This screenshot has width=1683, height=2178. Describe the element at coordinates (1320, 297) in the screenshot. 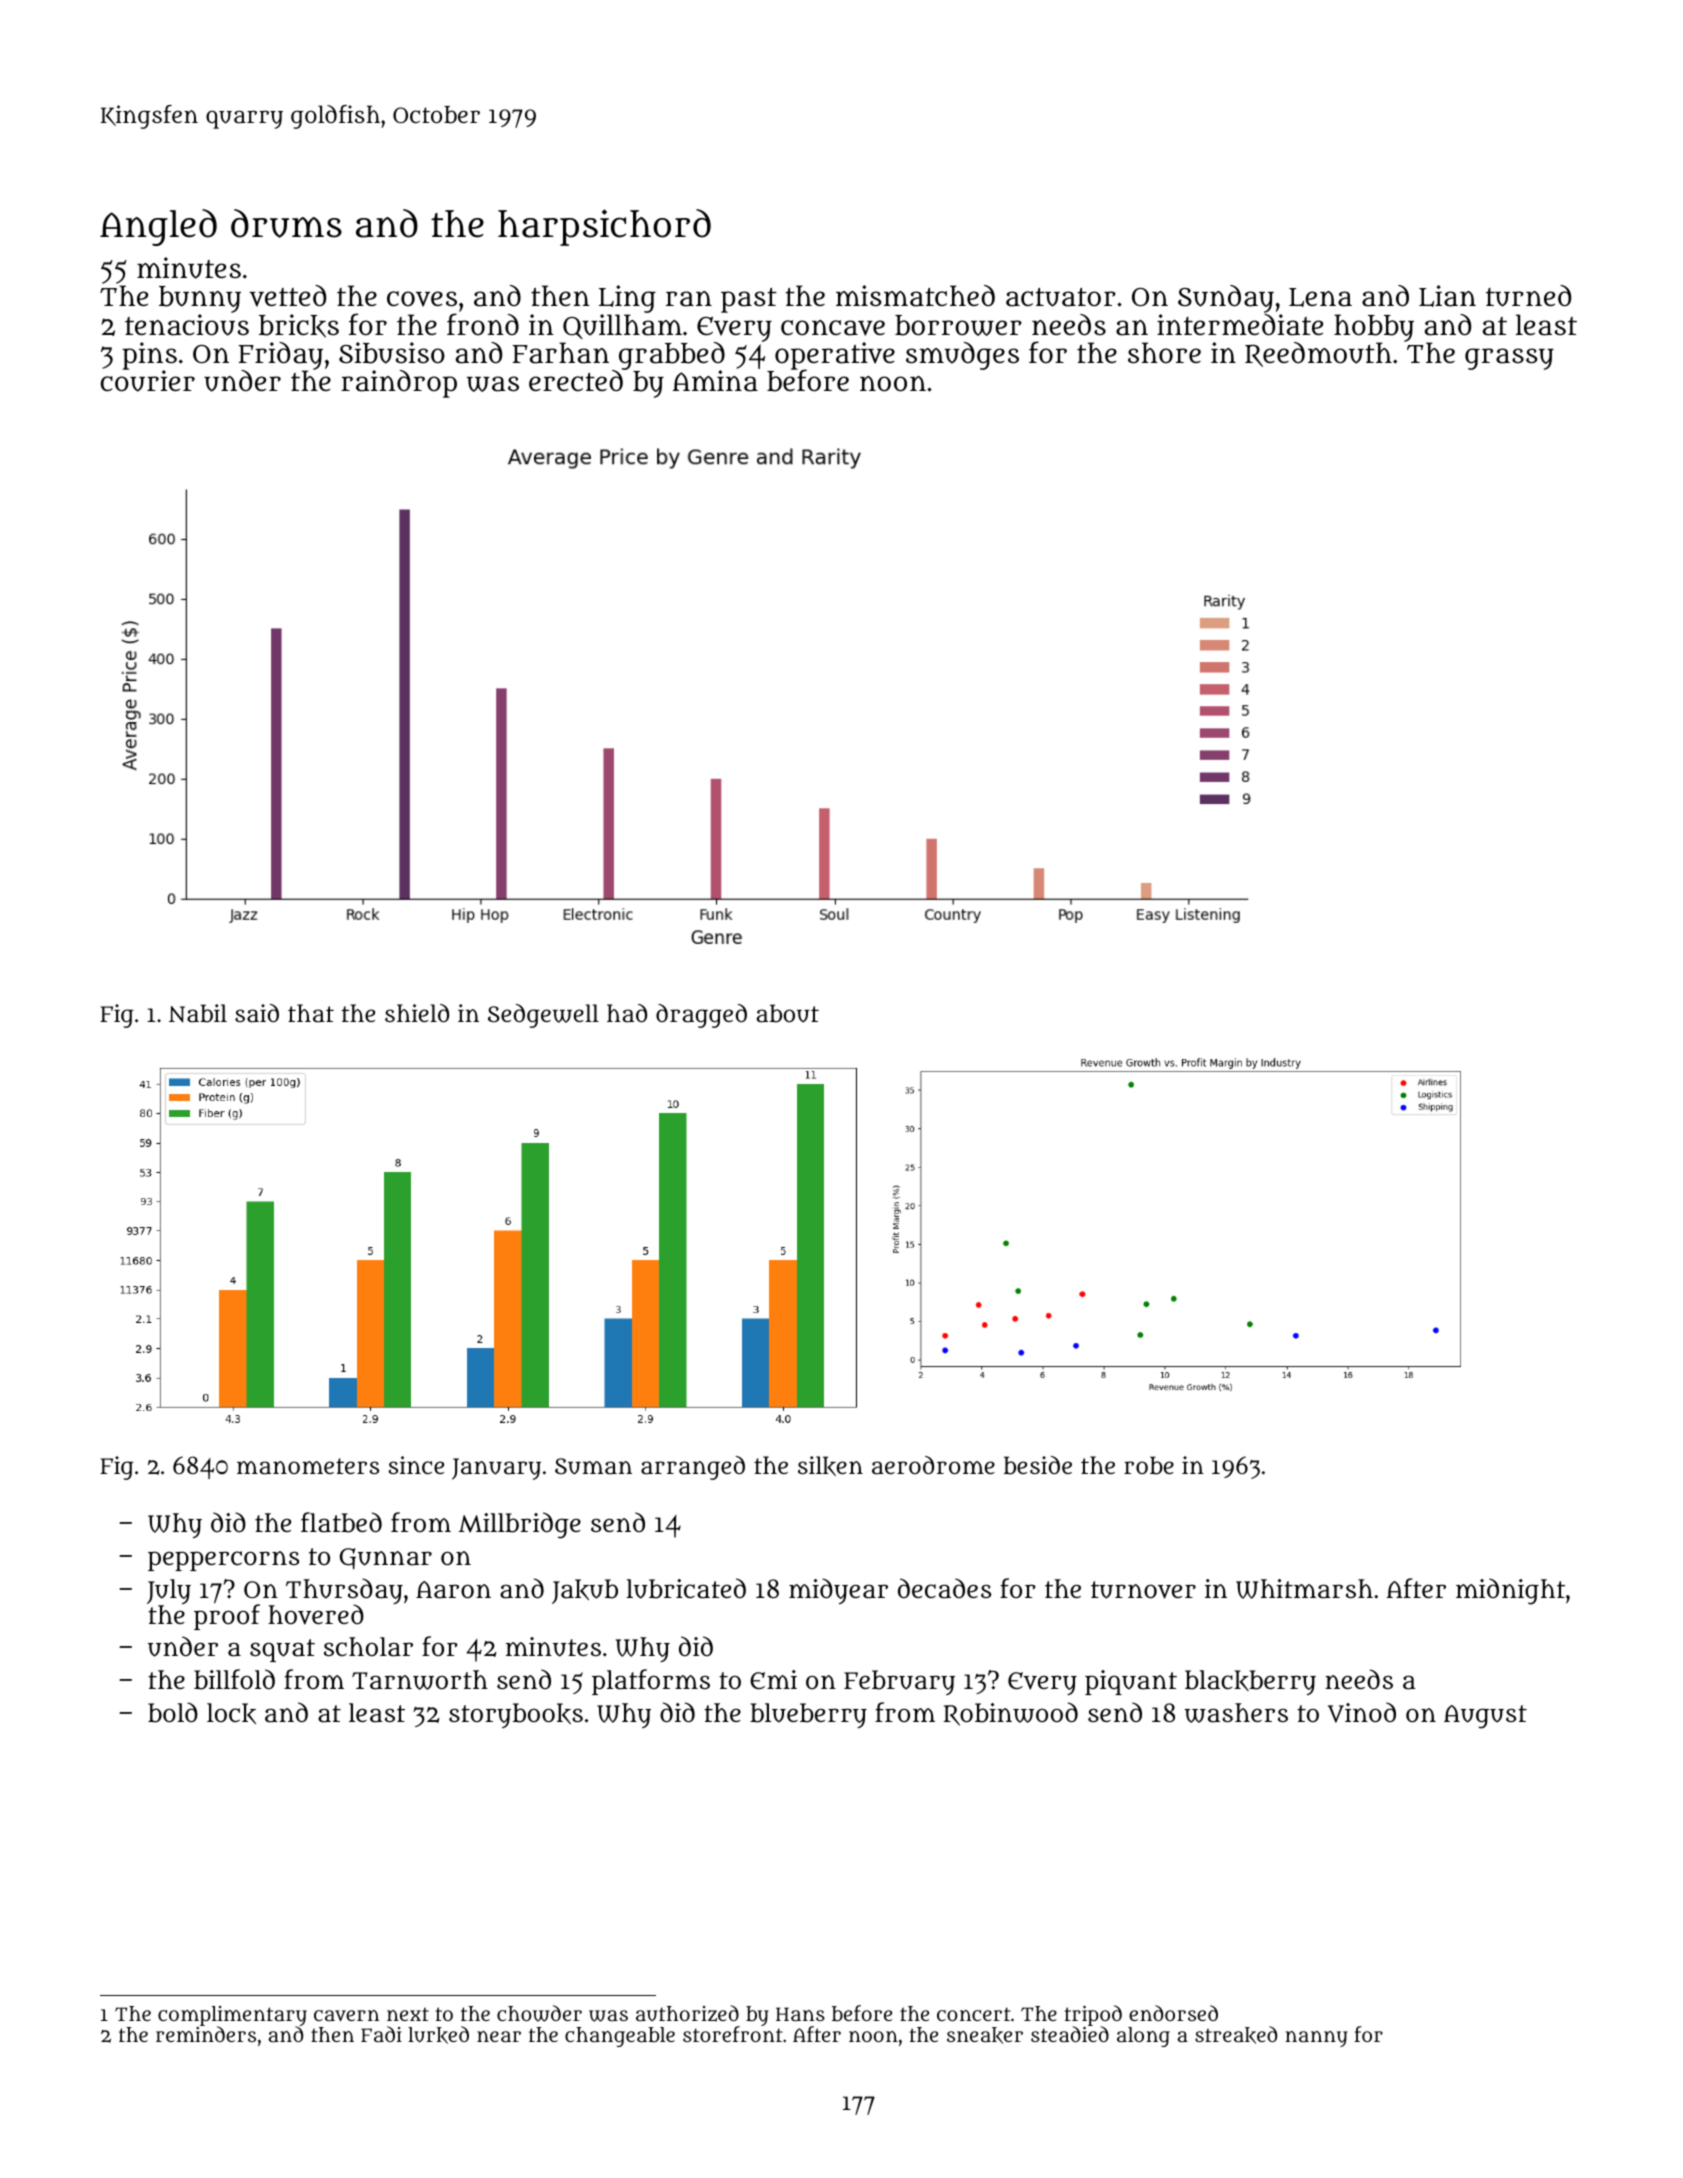

I see `Lena` at that location.
